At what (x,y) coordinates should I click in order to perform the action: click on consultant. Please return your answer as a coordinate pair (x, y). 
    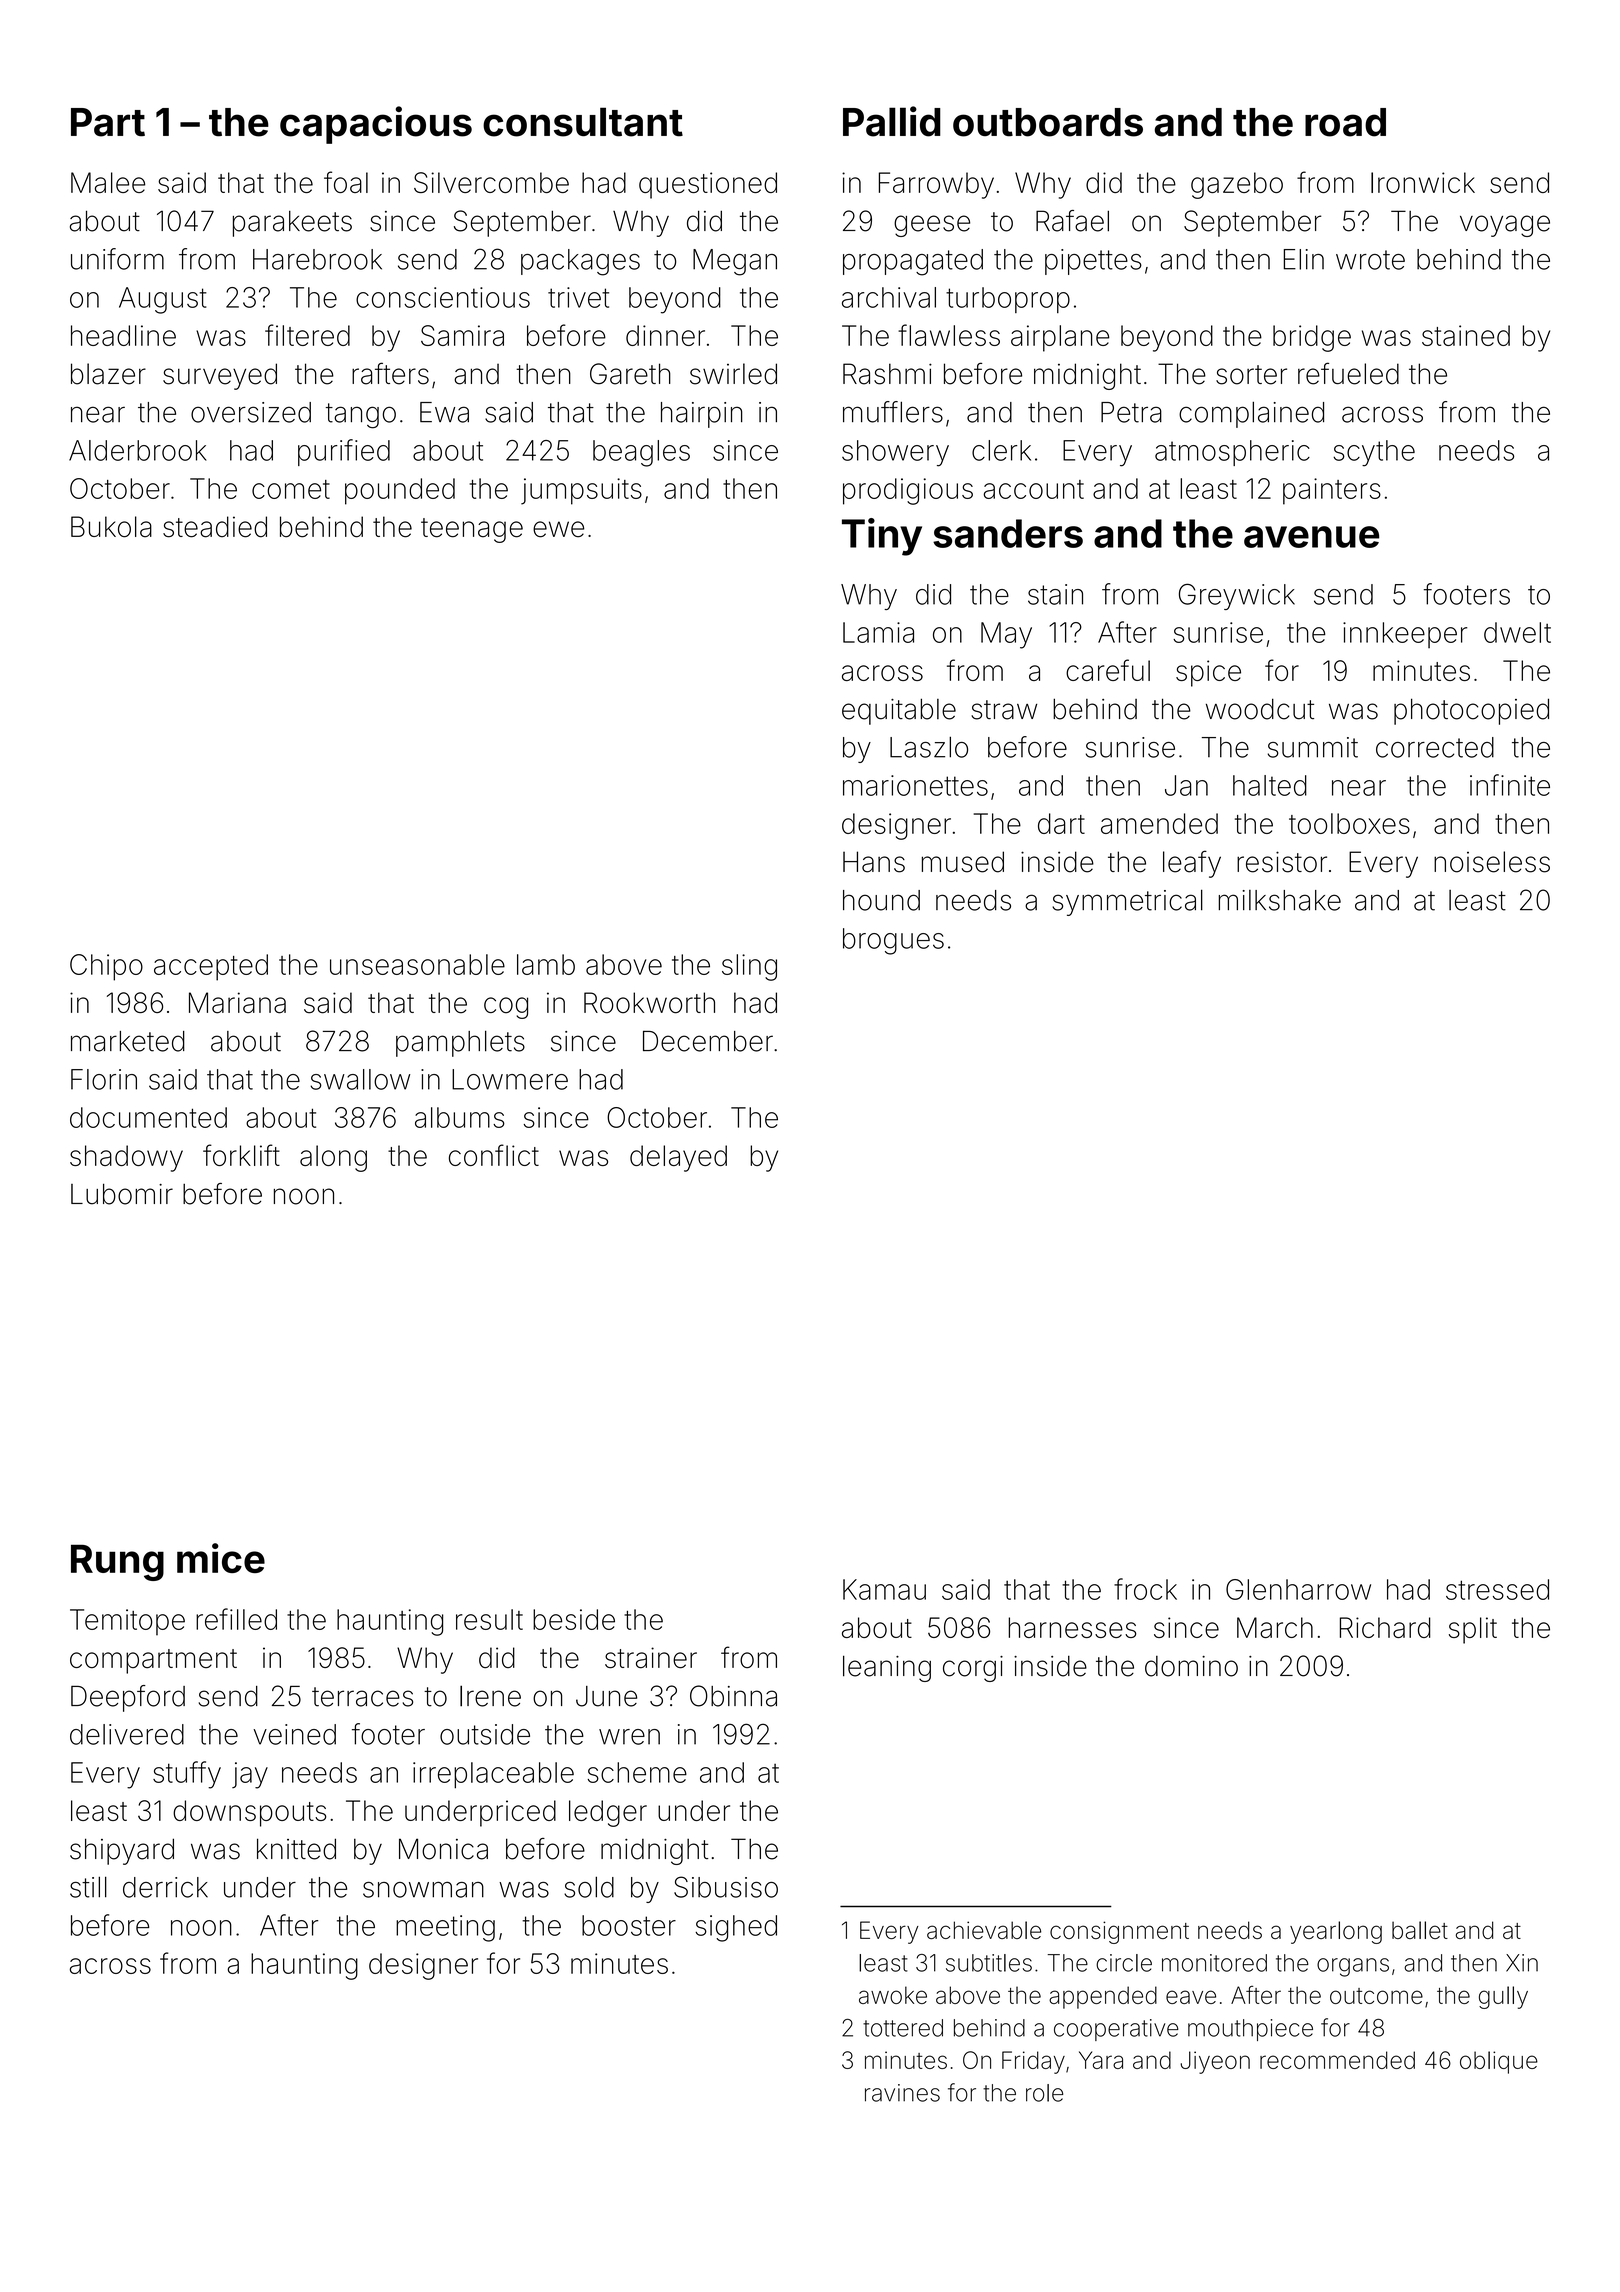
    Looking at the image, I should click on (583, 122).
